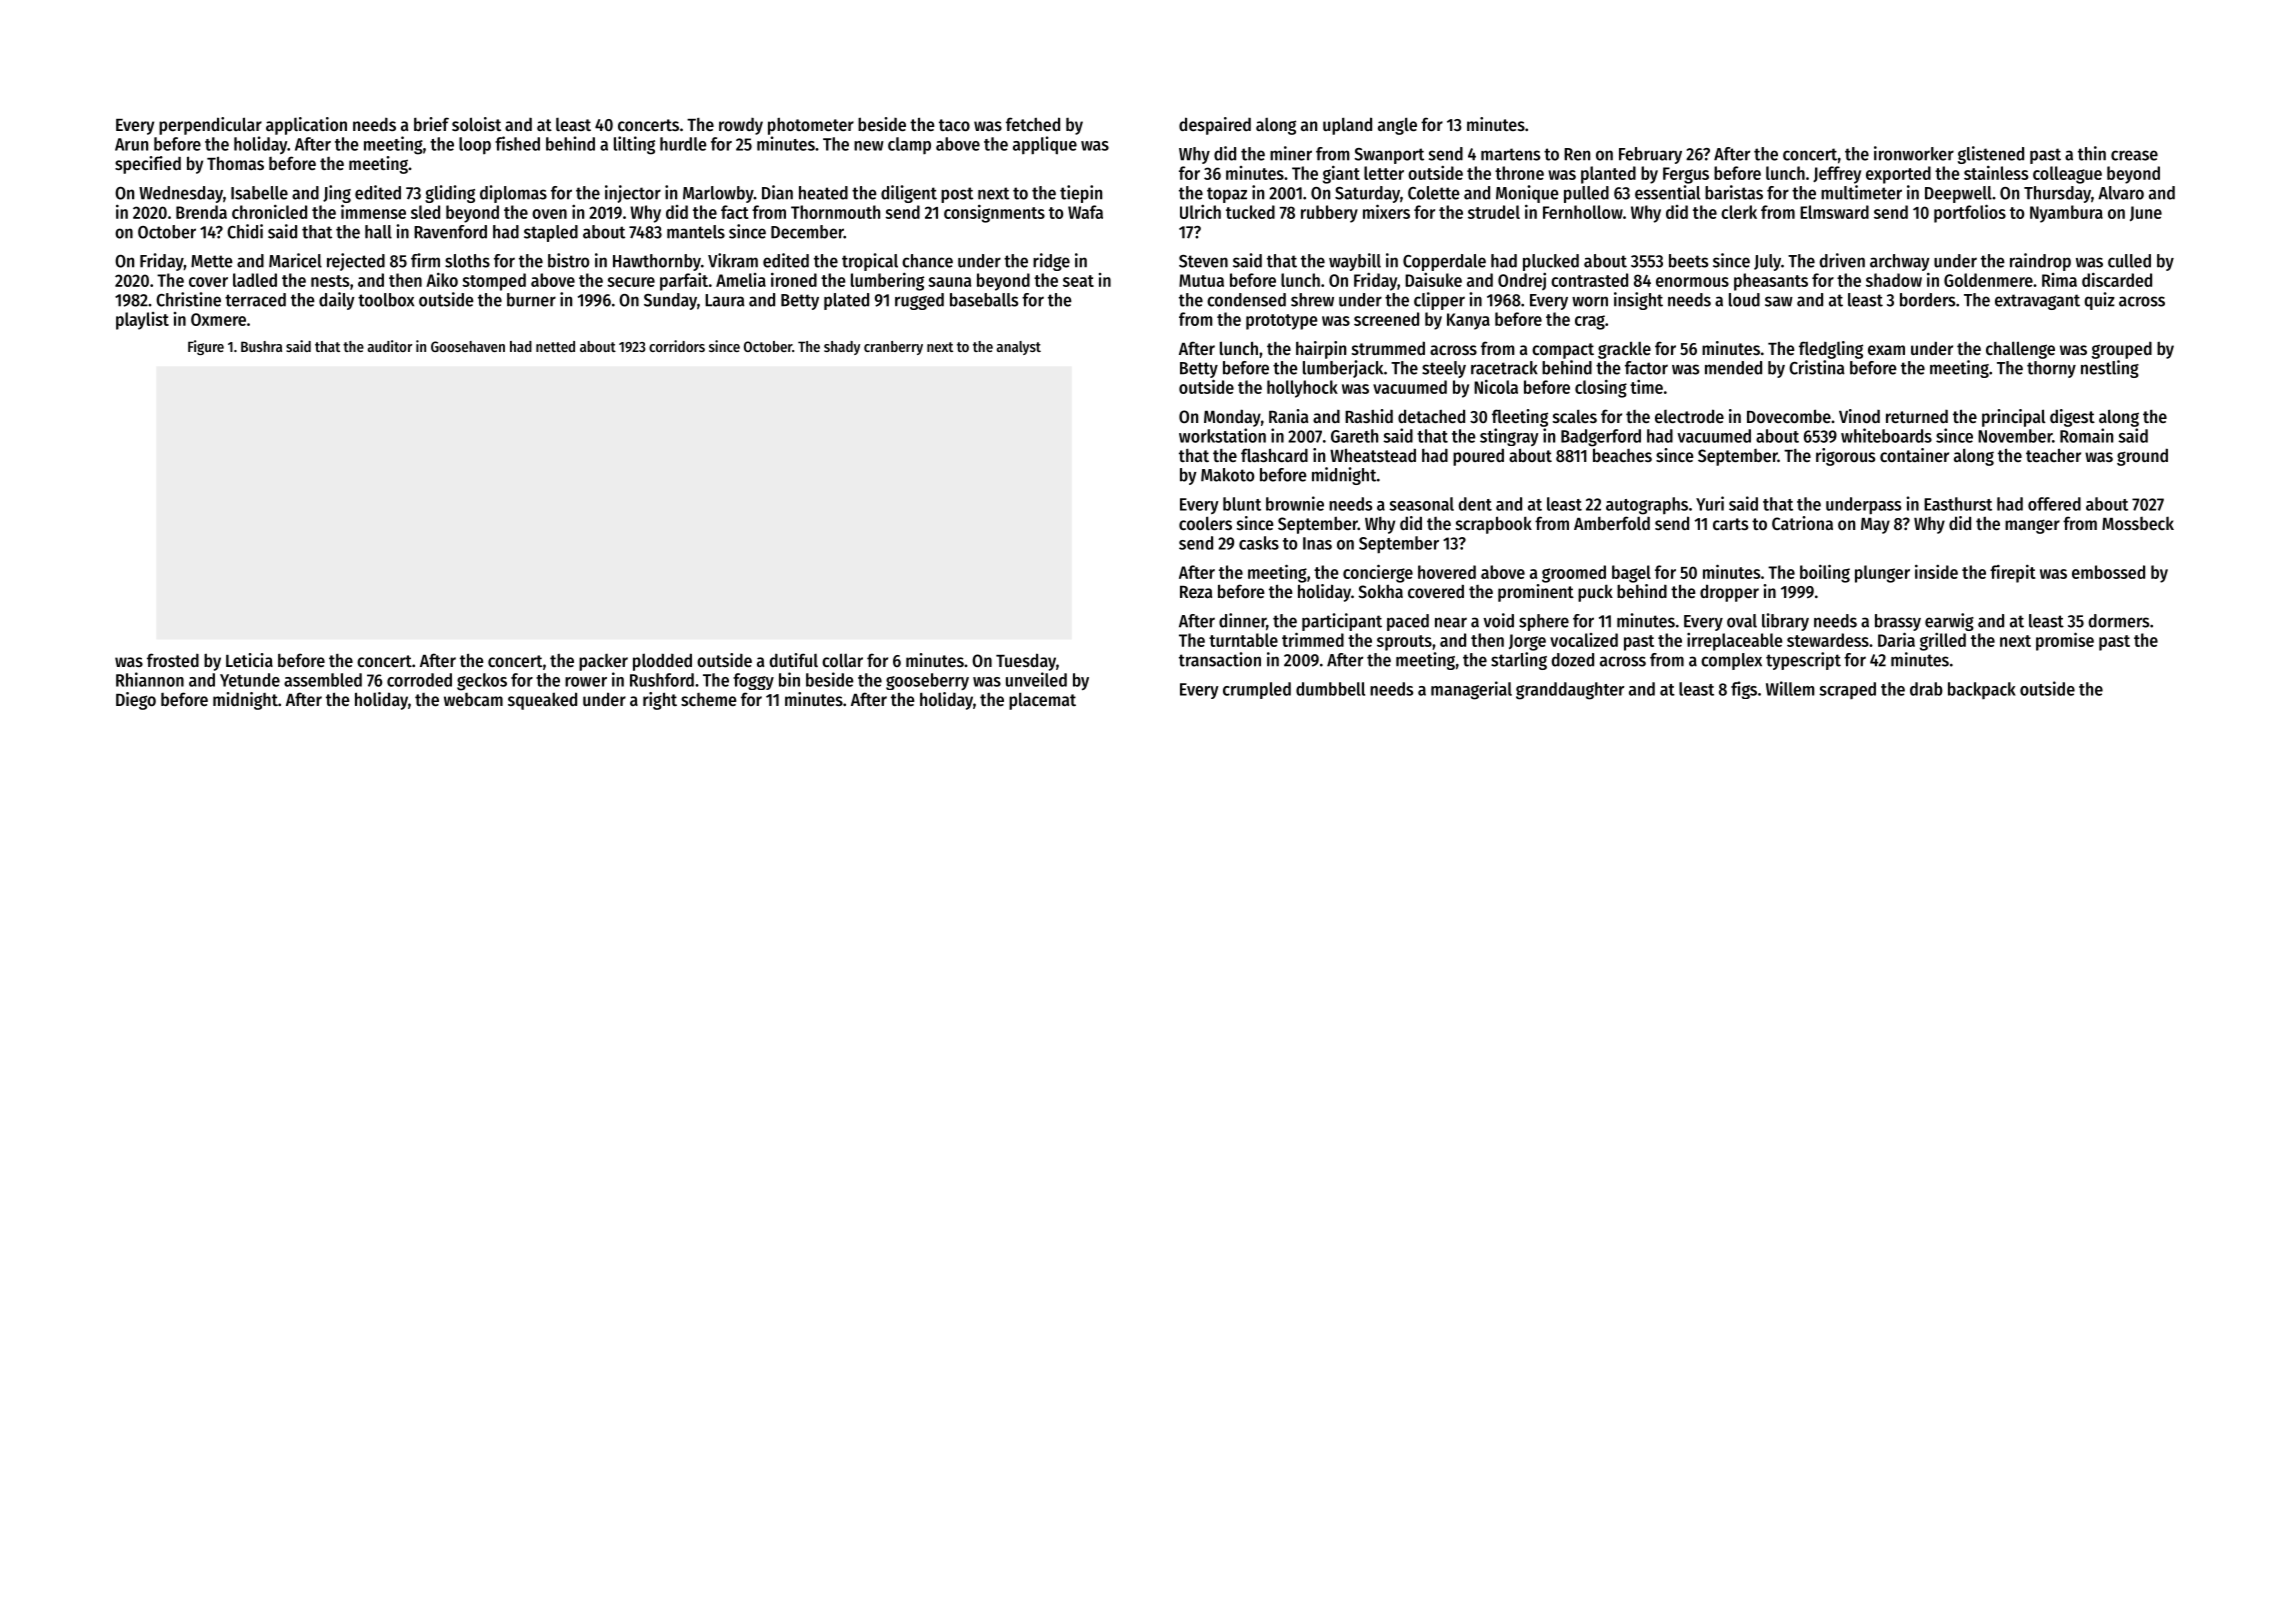  What do you see at coordinates (1227, 475) in the page?
I see `Makoto` at bounding box center [1227, 475].
